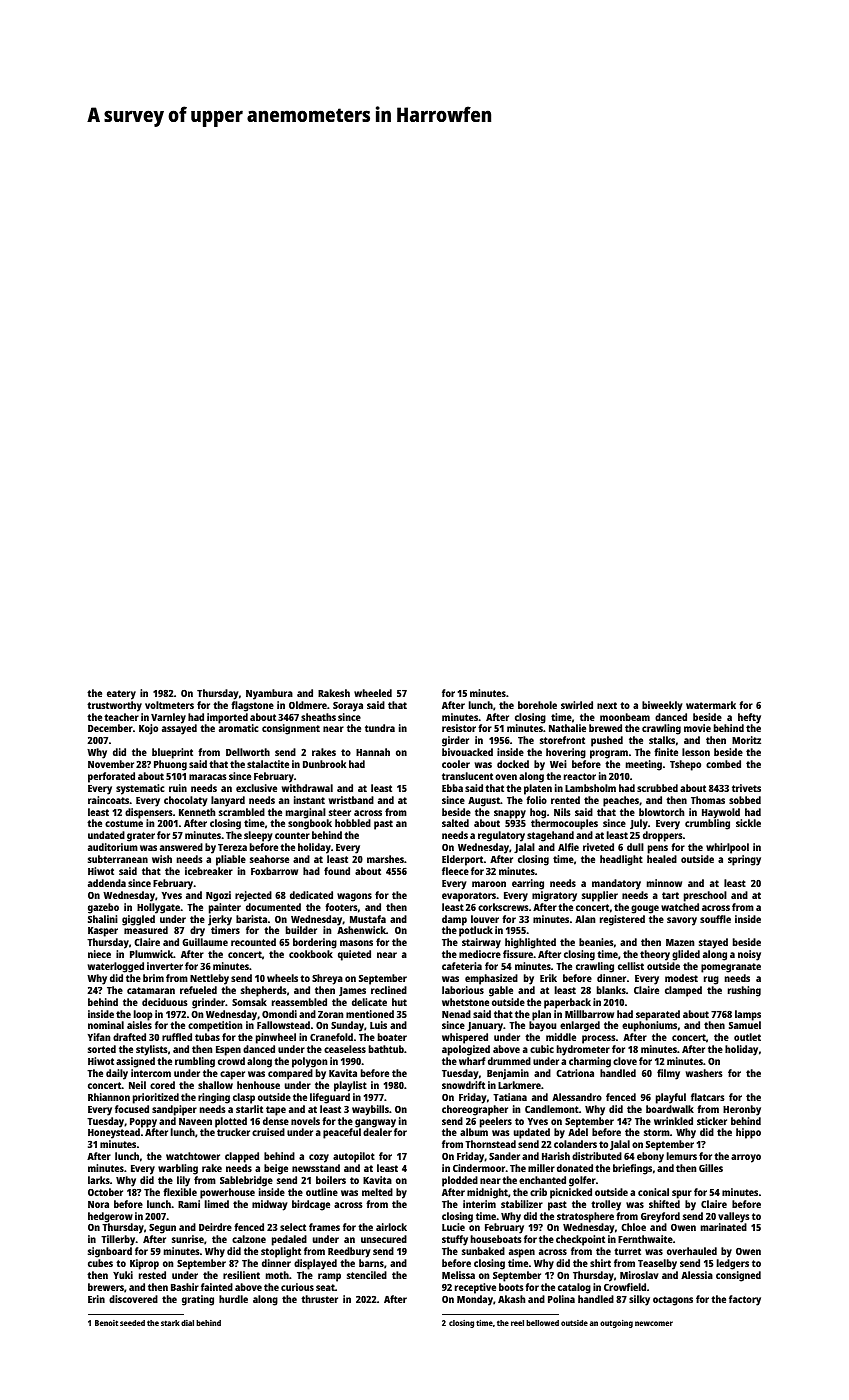 The width and height of the page is (849, 1400). I want to click on Fernthwaite, so click(645, 1239).
